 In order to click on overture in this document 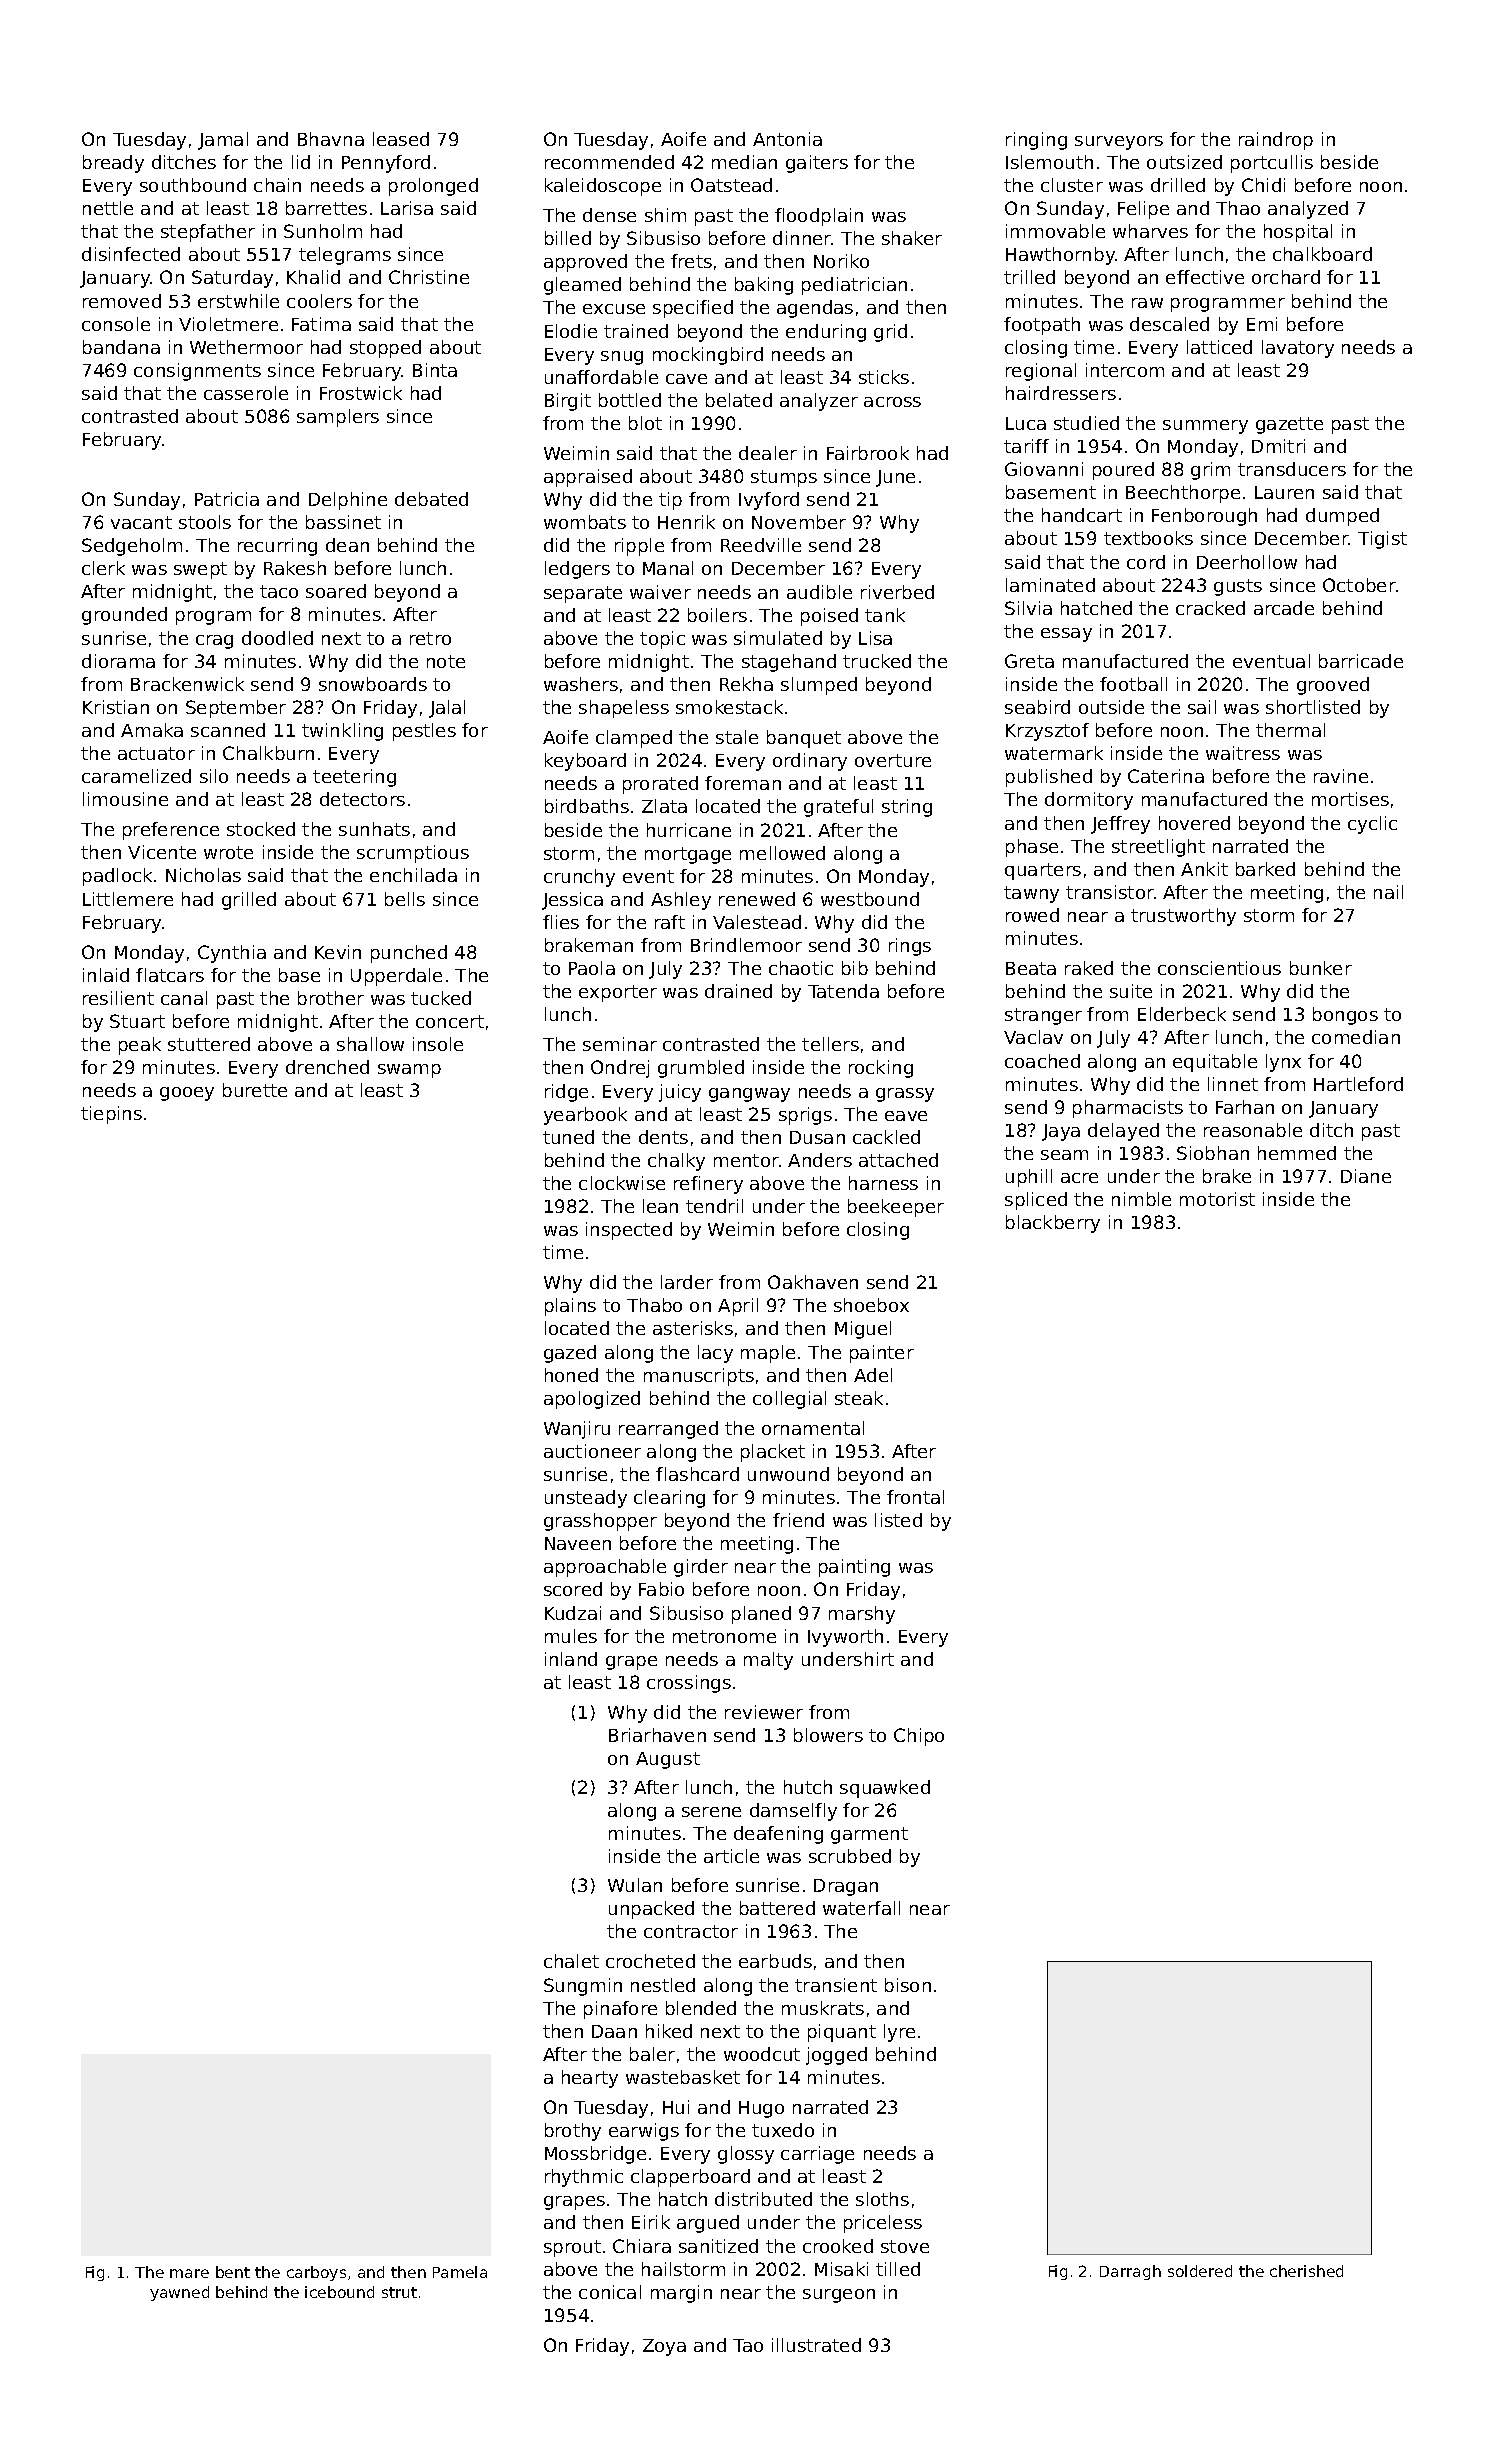, I will do `click(893, 760)`.
